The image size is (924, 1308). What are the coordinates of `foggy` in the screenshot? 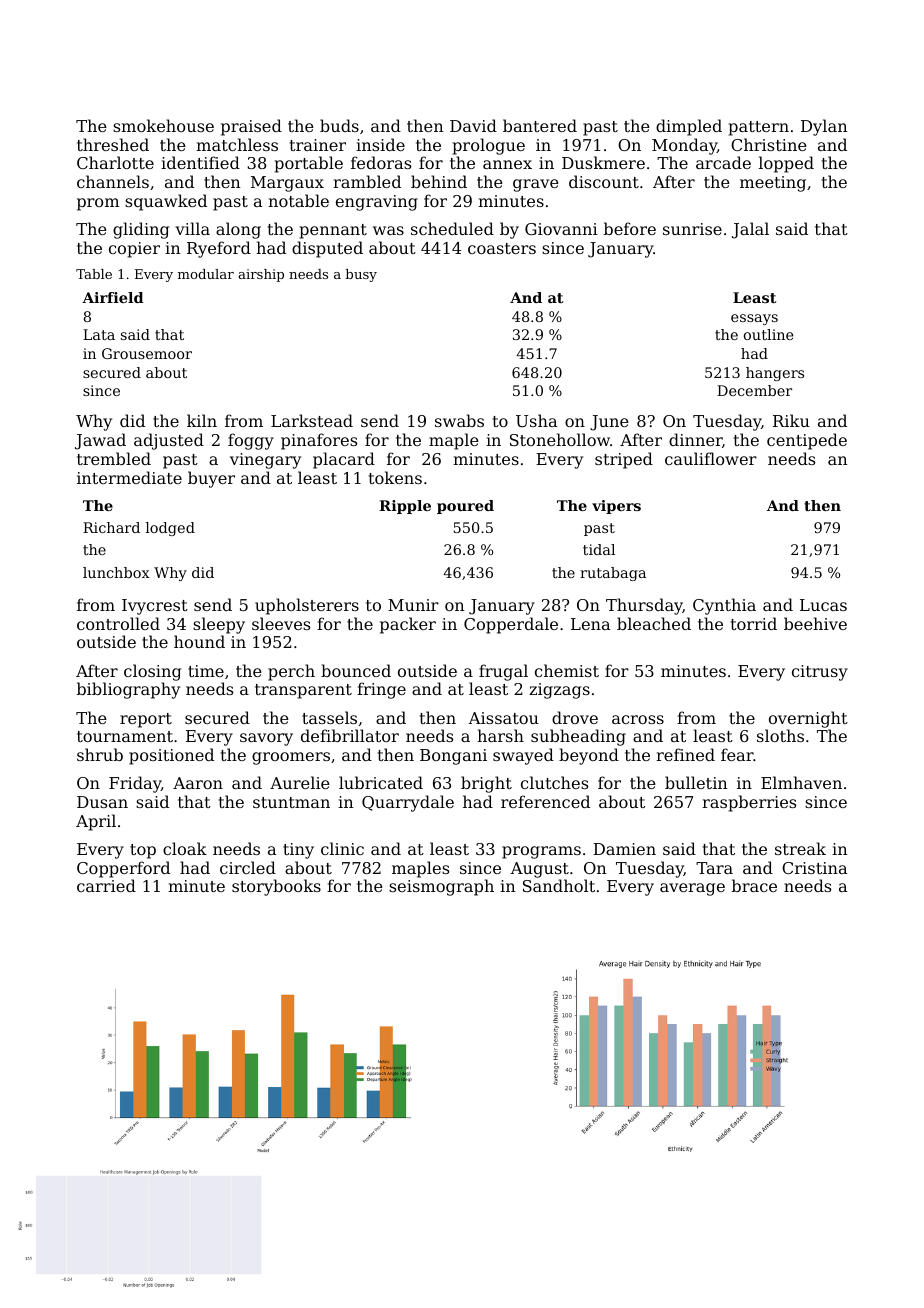 It's located at (251, 441).
